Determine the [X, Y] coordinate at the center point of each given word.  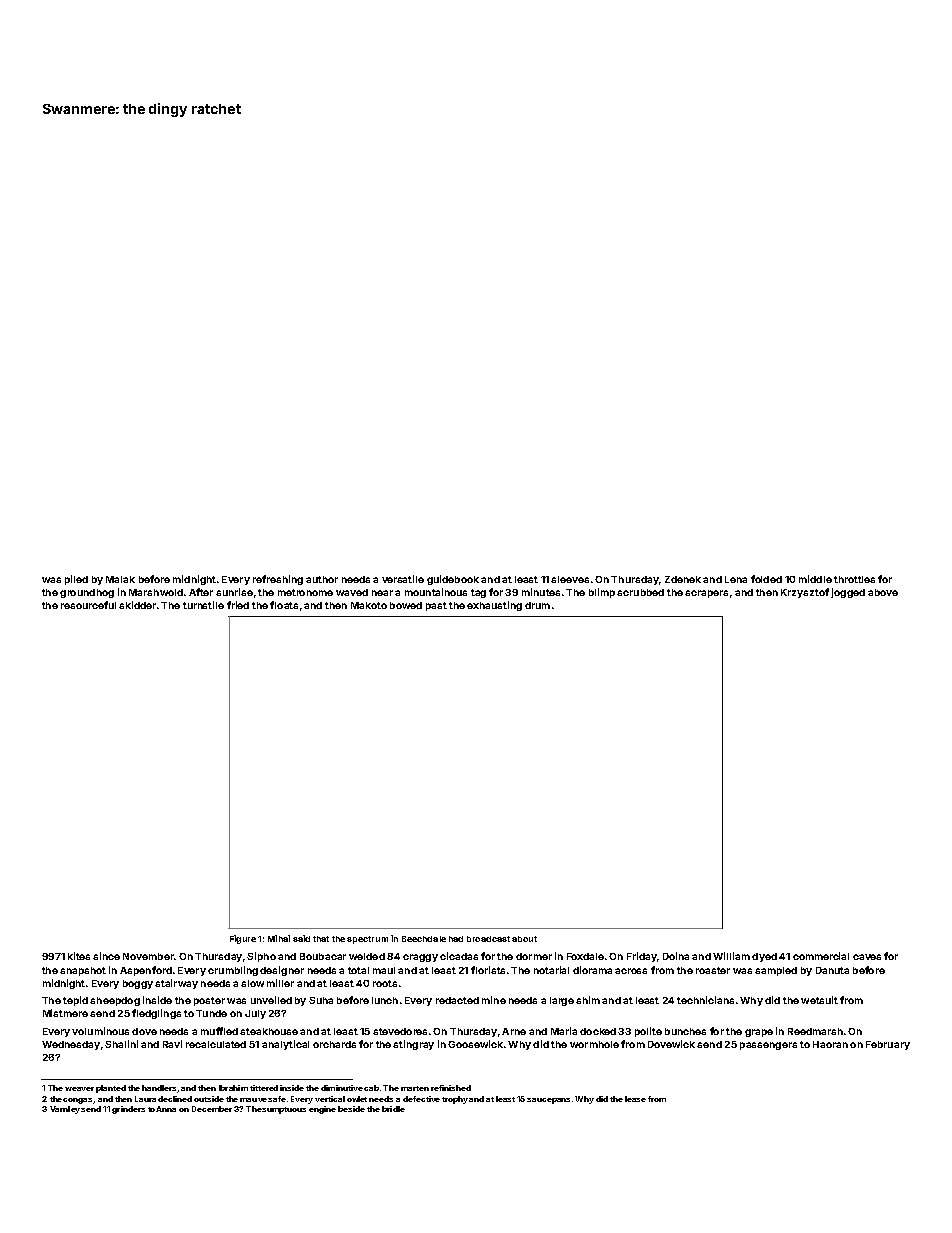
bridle [393, 1109]
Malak [120, 579]
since [106, 956]
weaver [79, 1089]
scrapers [706, 594]
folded [766, 579]
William [731, 956]
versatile [403, 579]
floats [284, 605]
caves [867, 957]
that [321, 939]
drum [537, 605]
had [456, 939]
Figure [243, 939]
